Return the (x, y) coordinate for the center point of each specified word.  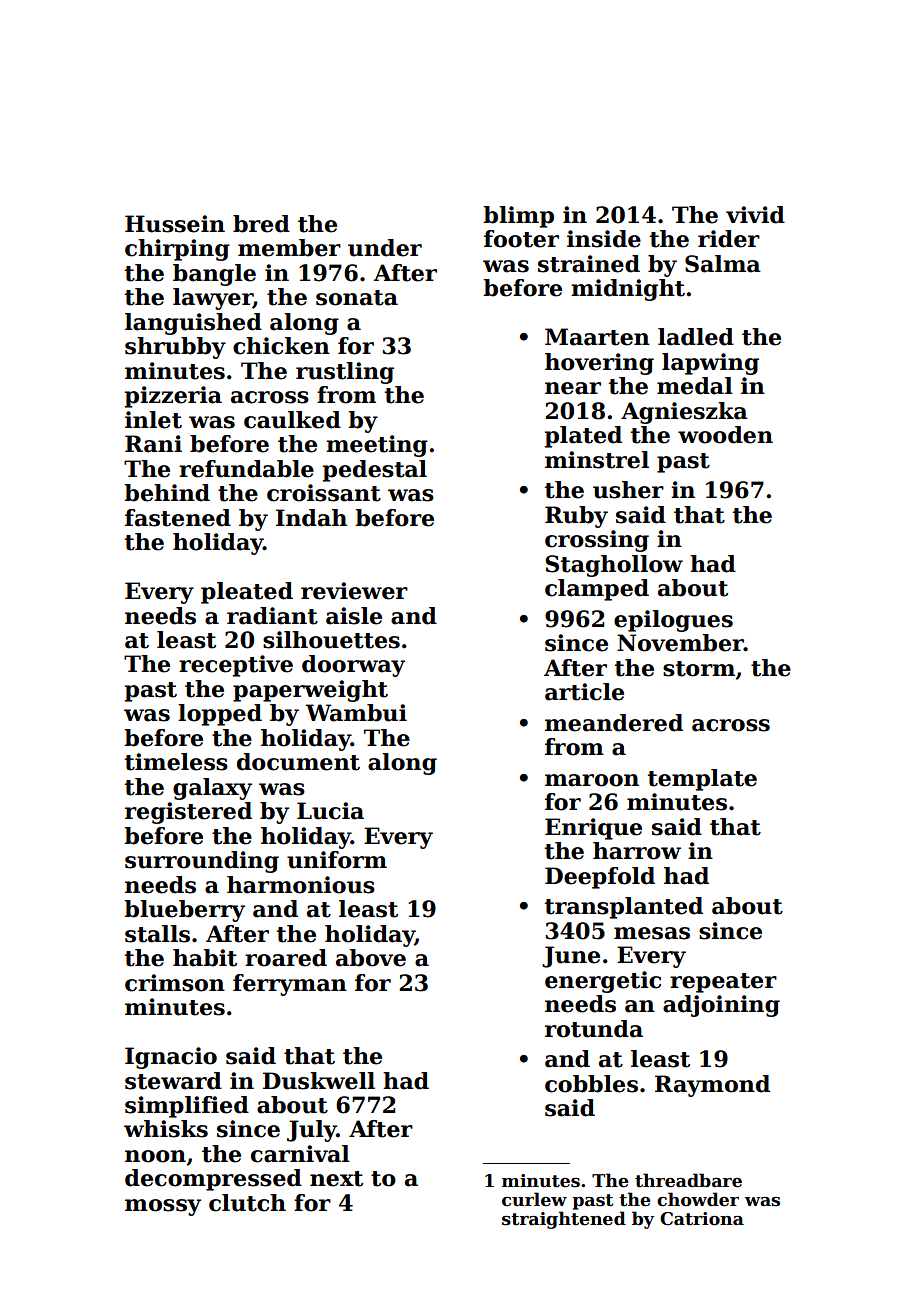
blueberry (185, 911)
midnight (628, 290)
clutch (247, 1203)
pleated (247, 593)
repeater (723, 983)
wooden (725, 435)
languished (193, 324)
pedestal (375, 471)
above (371, 958)
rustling (345, 373)
